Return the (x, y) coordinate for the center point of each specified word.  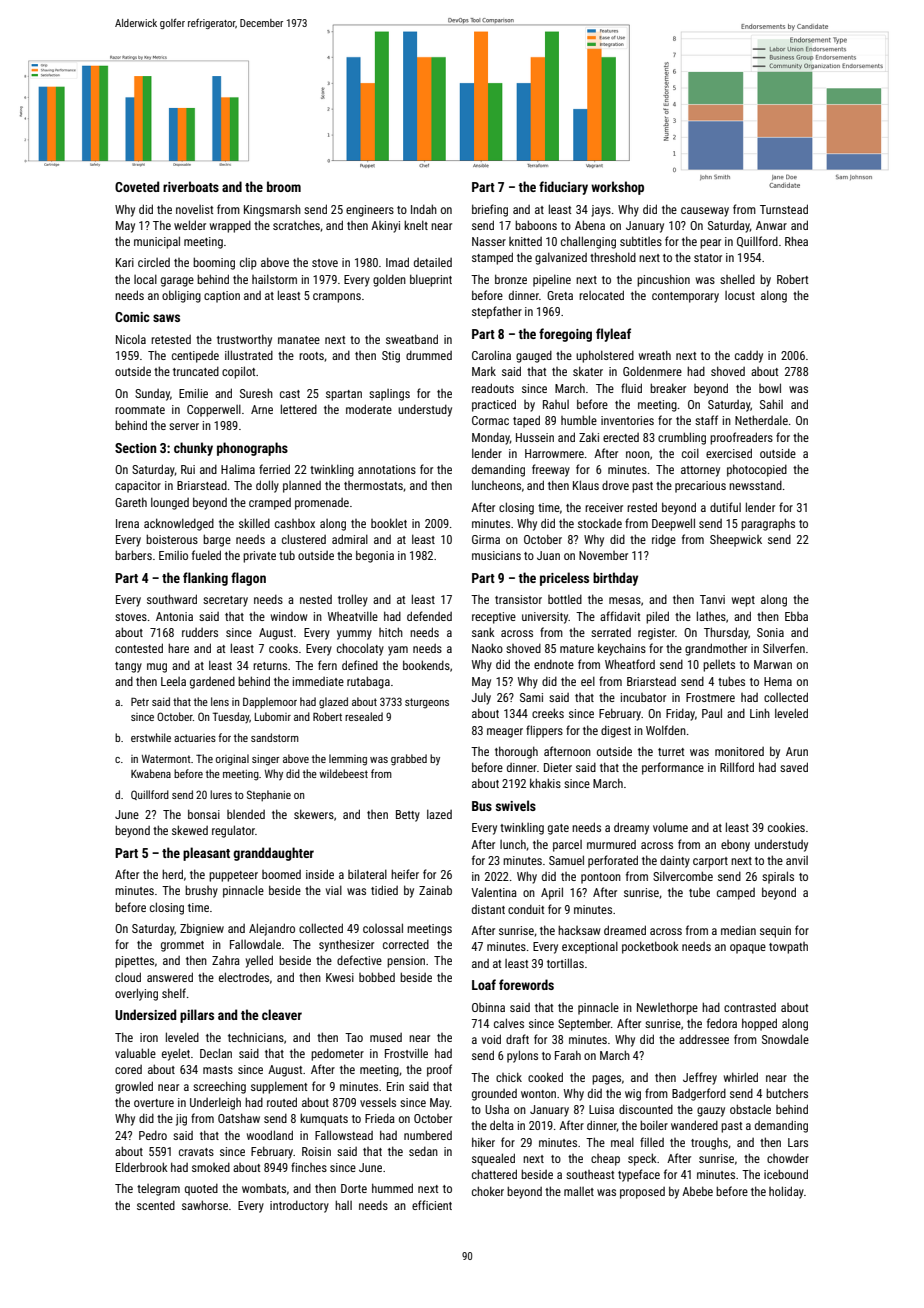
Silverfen (784, 648)
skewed (190, 830)
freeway (551, 470)
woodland (270, 1135)
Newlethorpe (667, 1008)
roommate (140, 410)
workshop (617, 188)
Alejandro (272, 929)
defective (359, 960)
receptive (494, 618)
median (738, 930)
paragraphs (768, 524)
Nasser (489, 241)
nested (316, 599)
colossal (383, 928)
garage (177, 282)
